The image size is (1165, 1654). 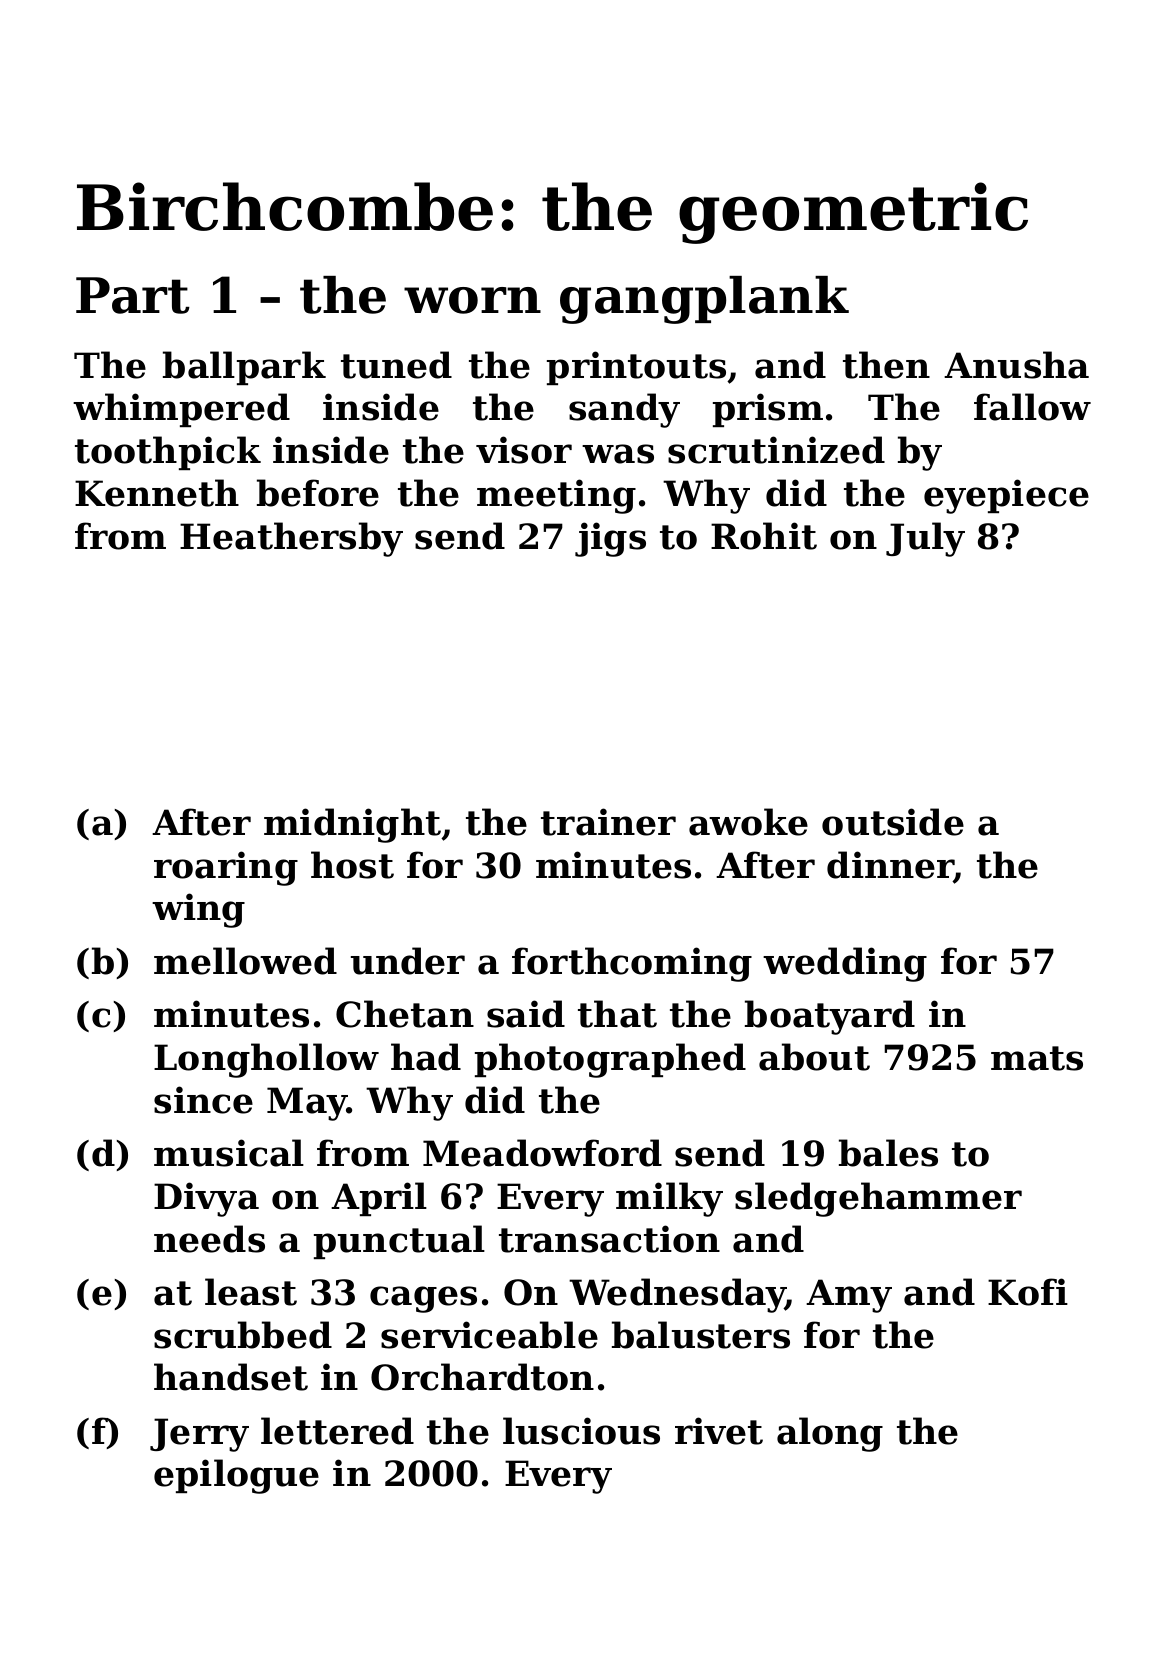 I want to click on then, so click(x=886, y=365).
